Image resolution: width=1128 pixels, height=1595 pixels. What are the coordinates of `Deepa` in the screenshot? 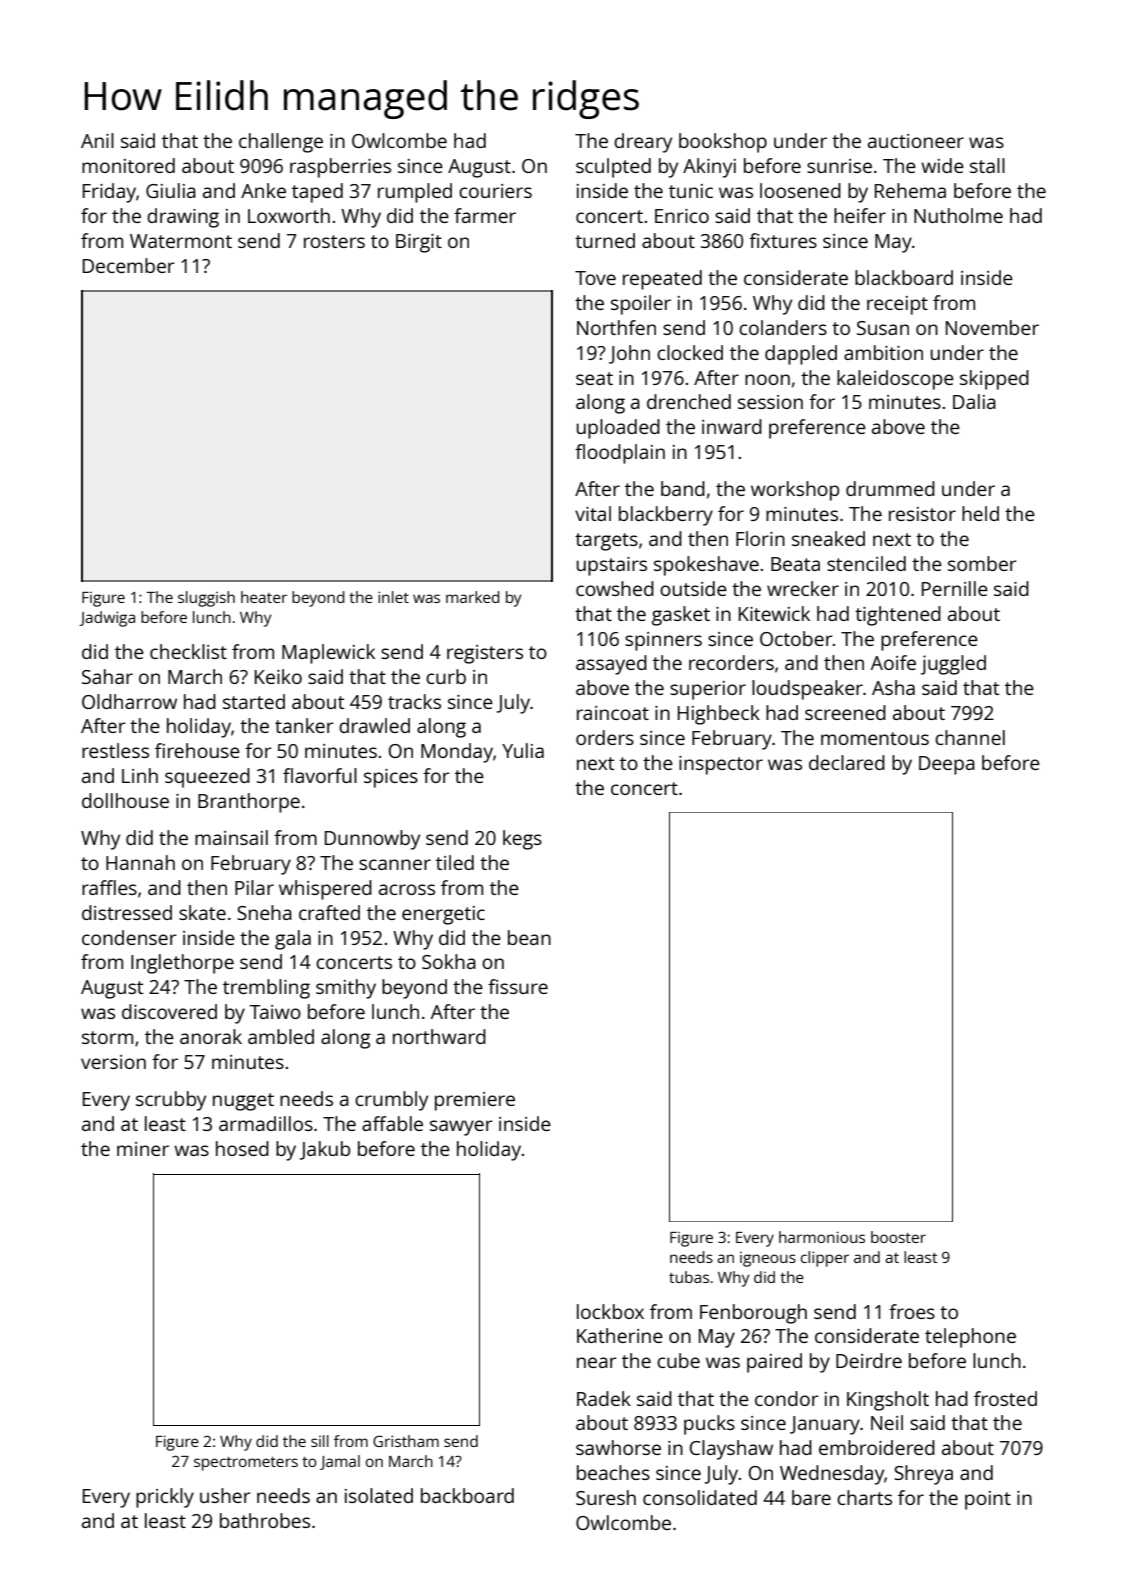 It's located at (947, 765).
